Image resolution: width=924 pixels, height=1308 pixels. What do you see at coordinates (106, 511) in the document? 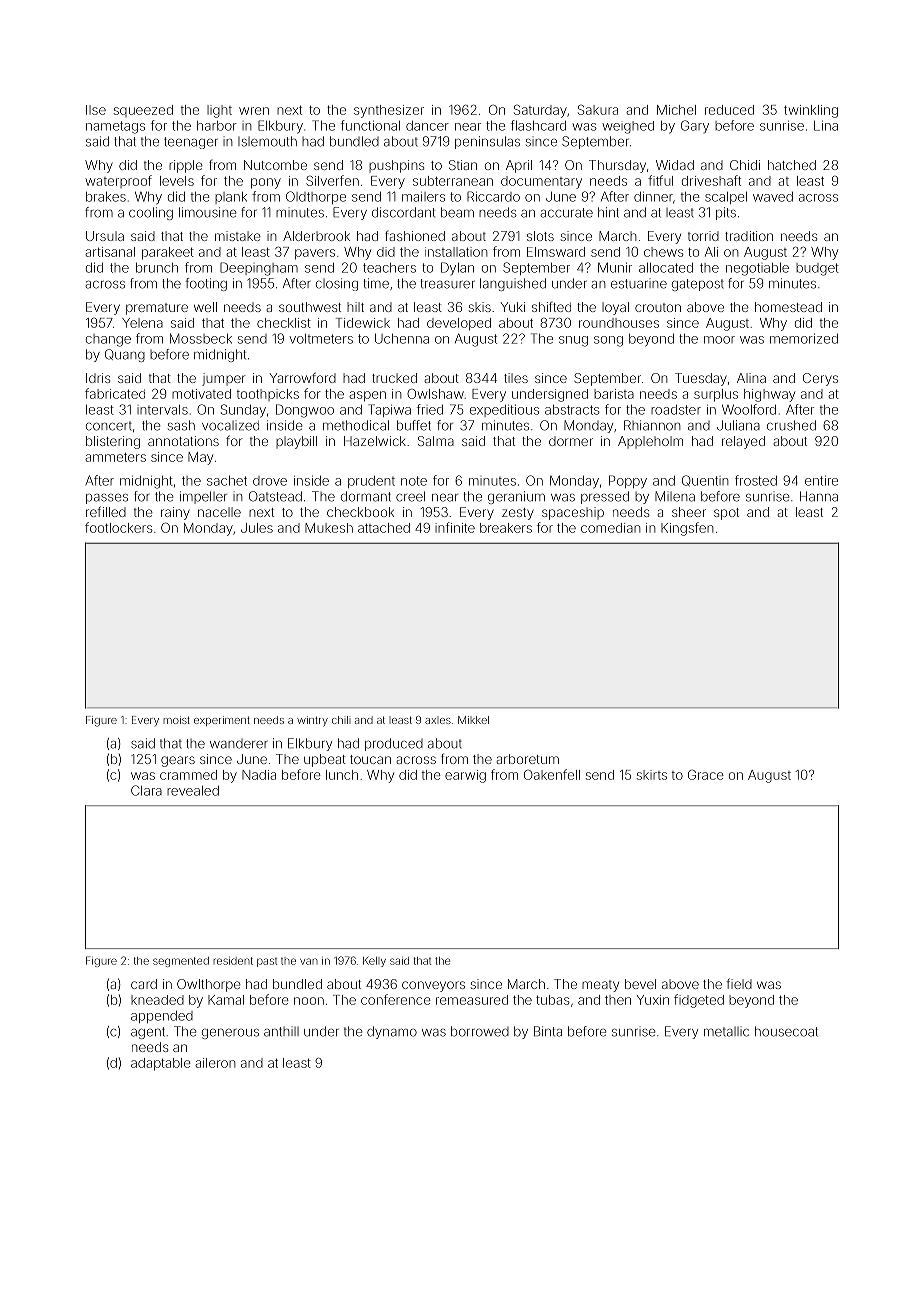
I see `refilled` at bounding box center [106, 511].
